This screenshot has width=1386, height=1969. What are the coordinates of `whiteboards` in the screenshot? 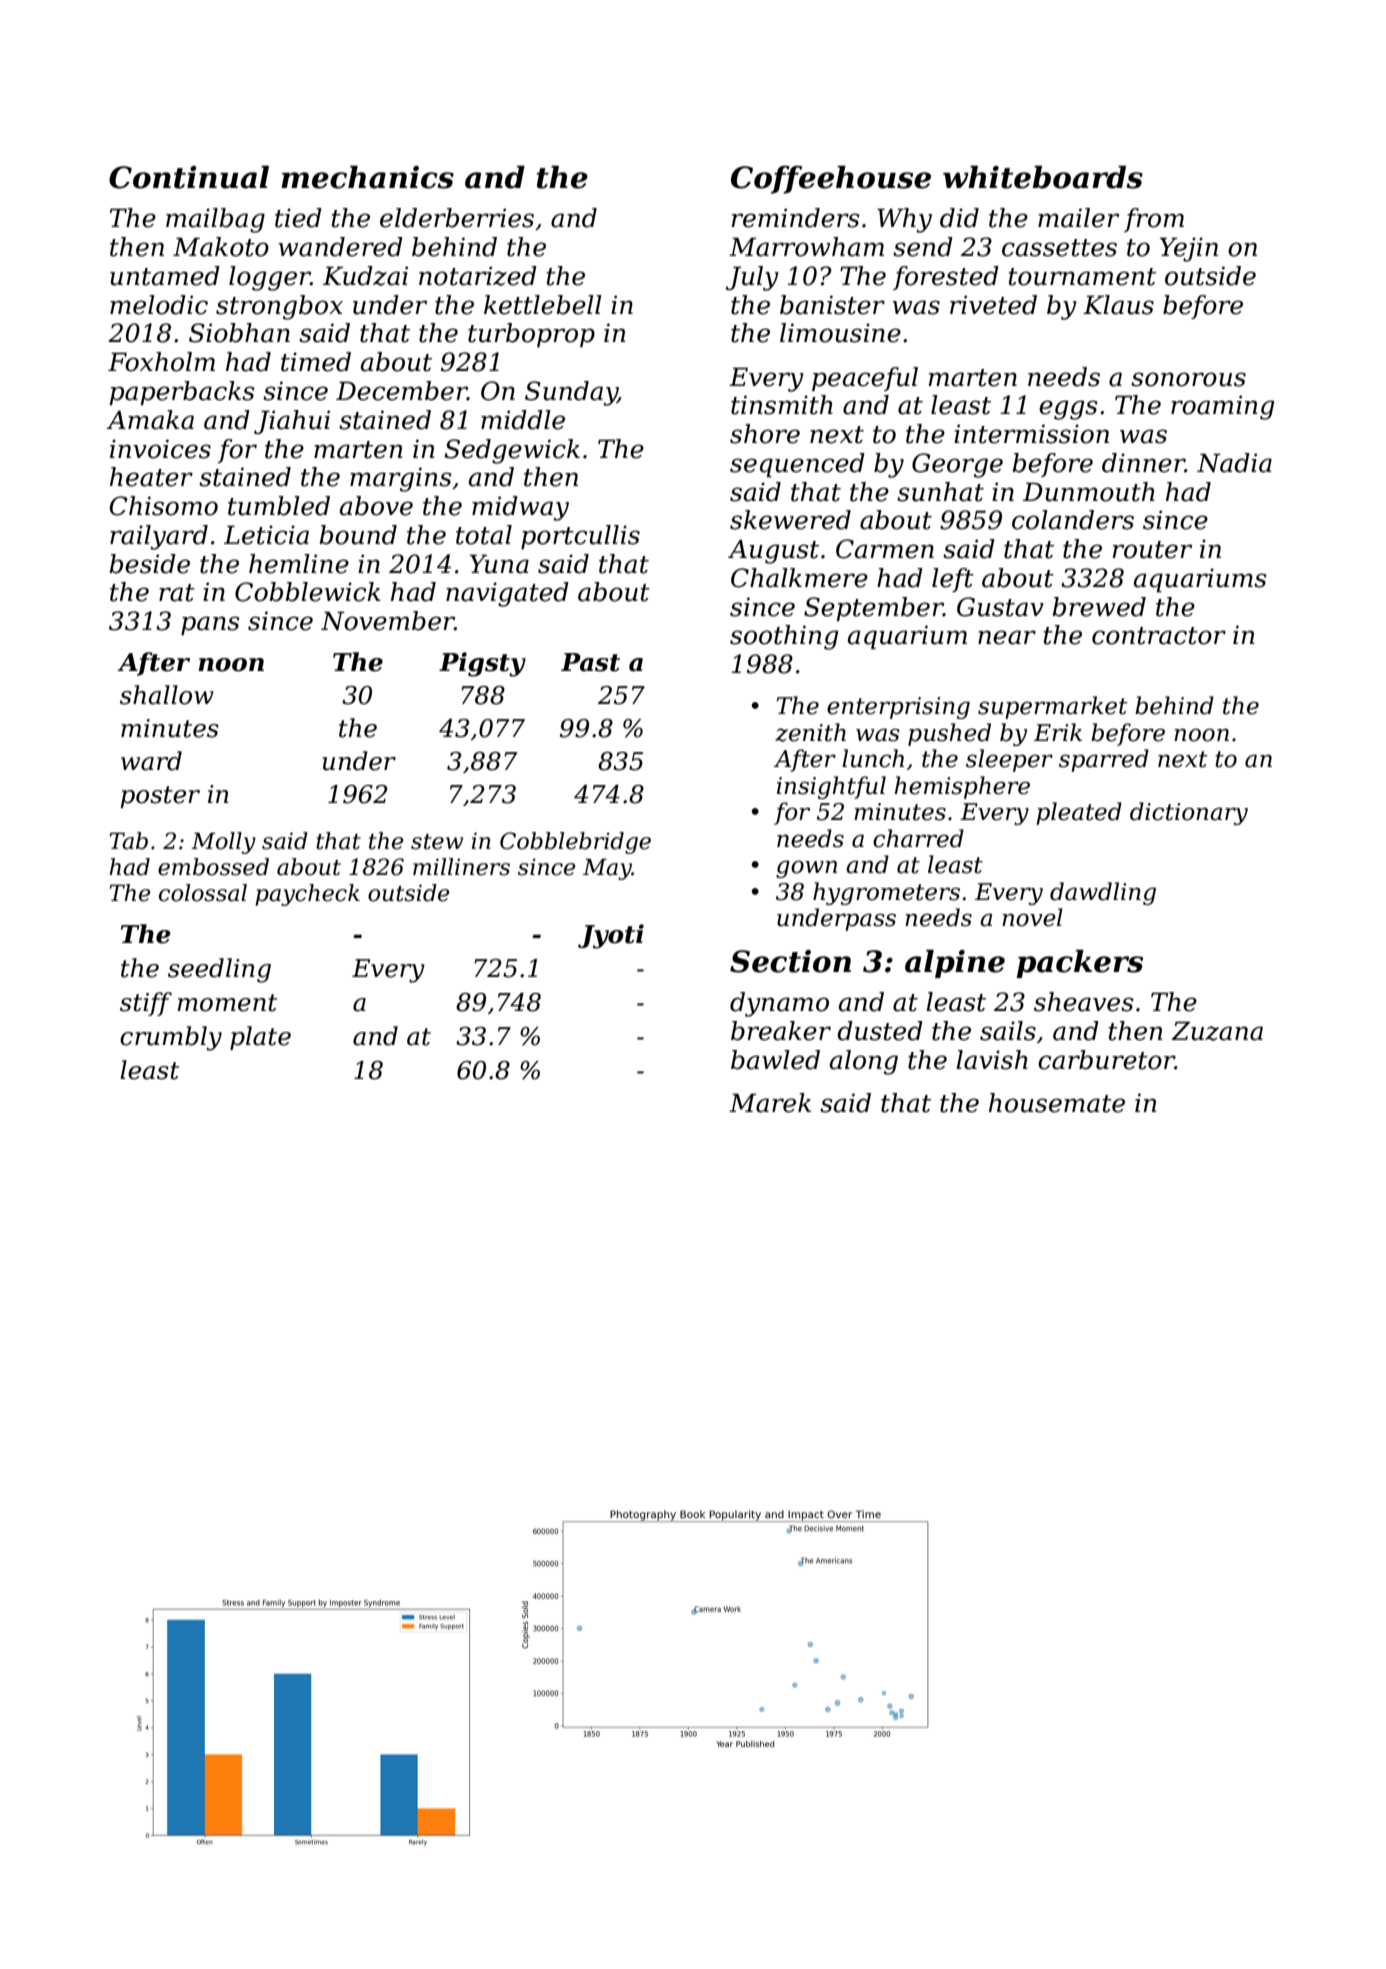 It's located at (1043, 177).
